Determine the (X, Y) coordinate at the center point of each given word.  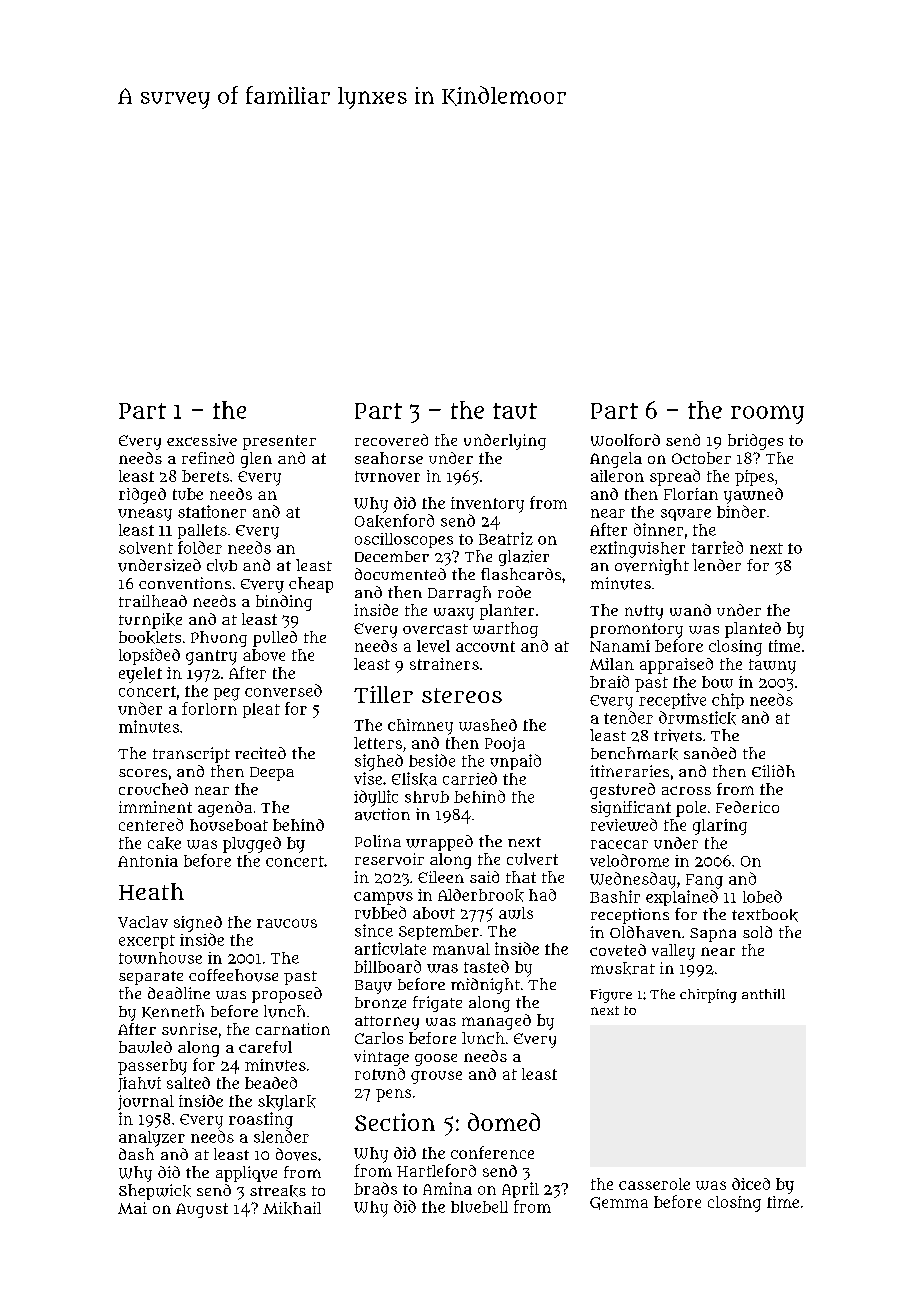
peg (227, 694)
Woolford (625, 440)
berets (205, 476)
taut (515, 411)
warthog (505, 630)
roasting (261, 1120)
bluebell (479, 1207)
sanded (710, 753)
